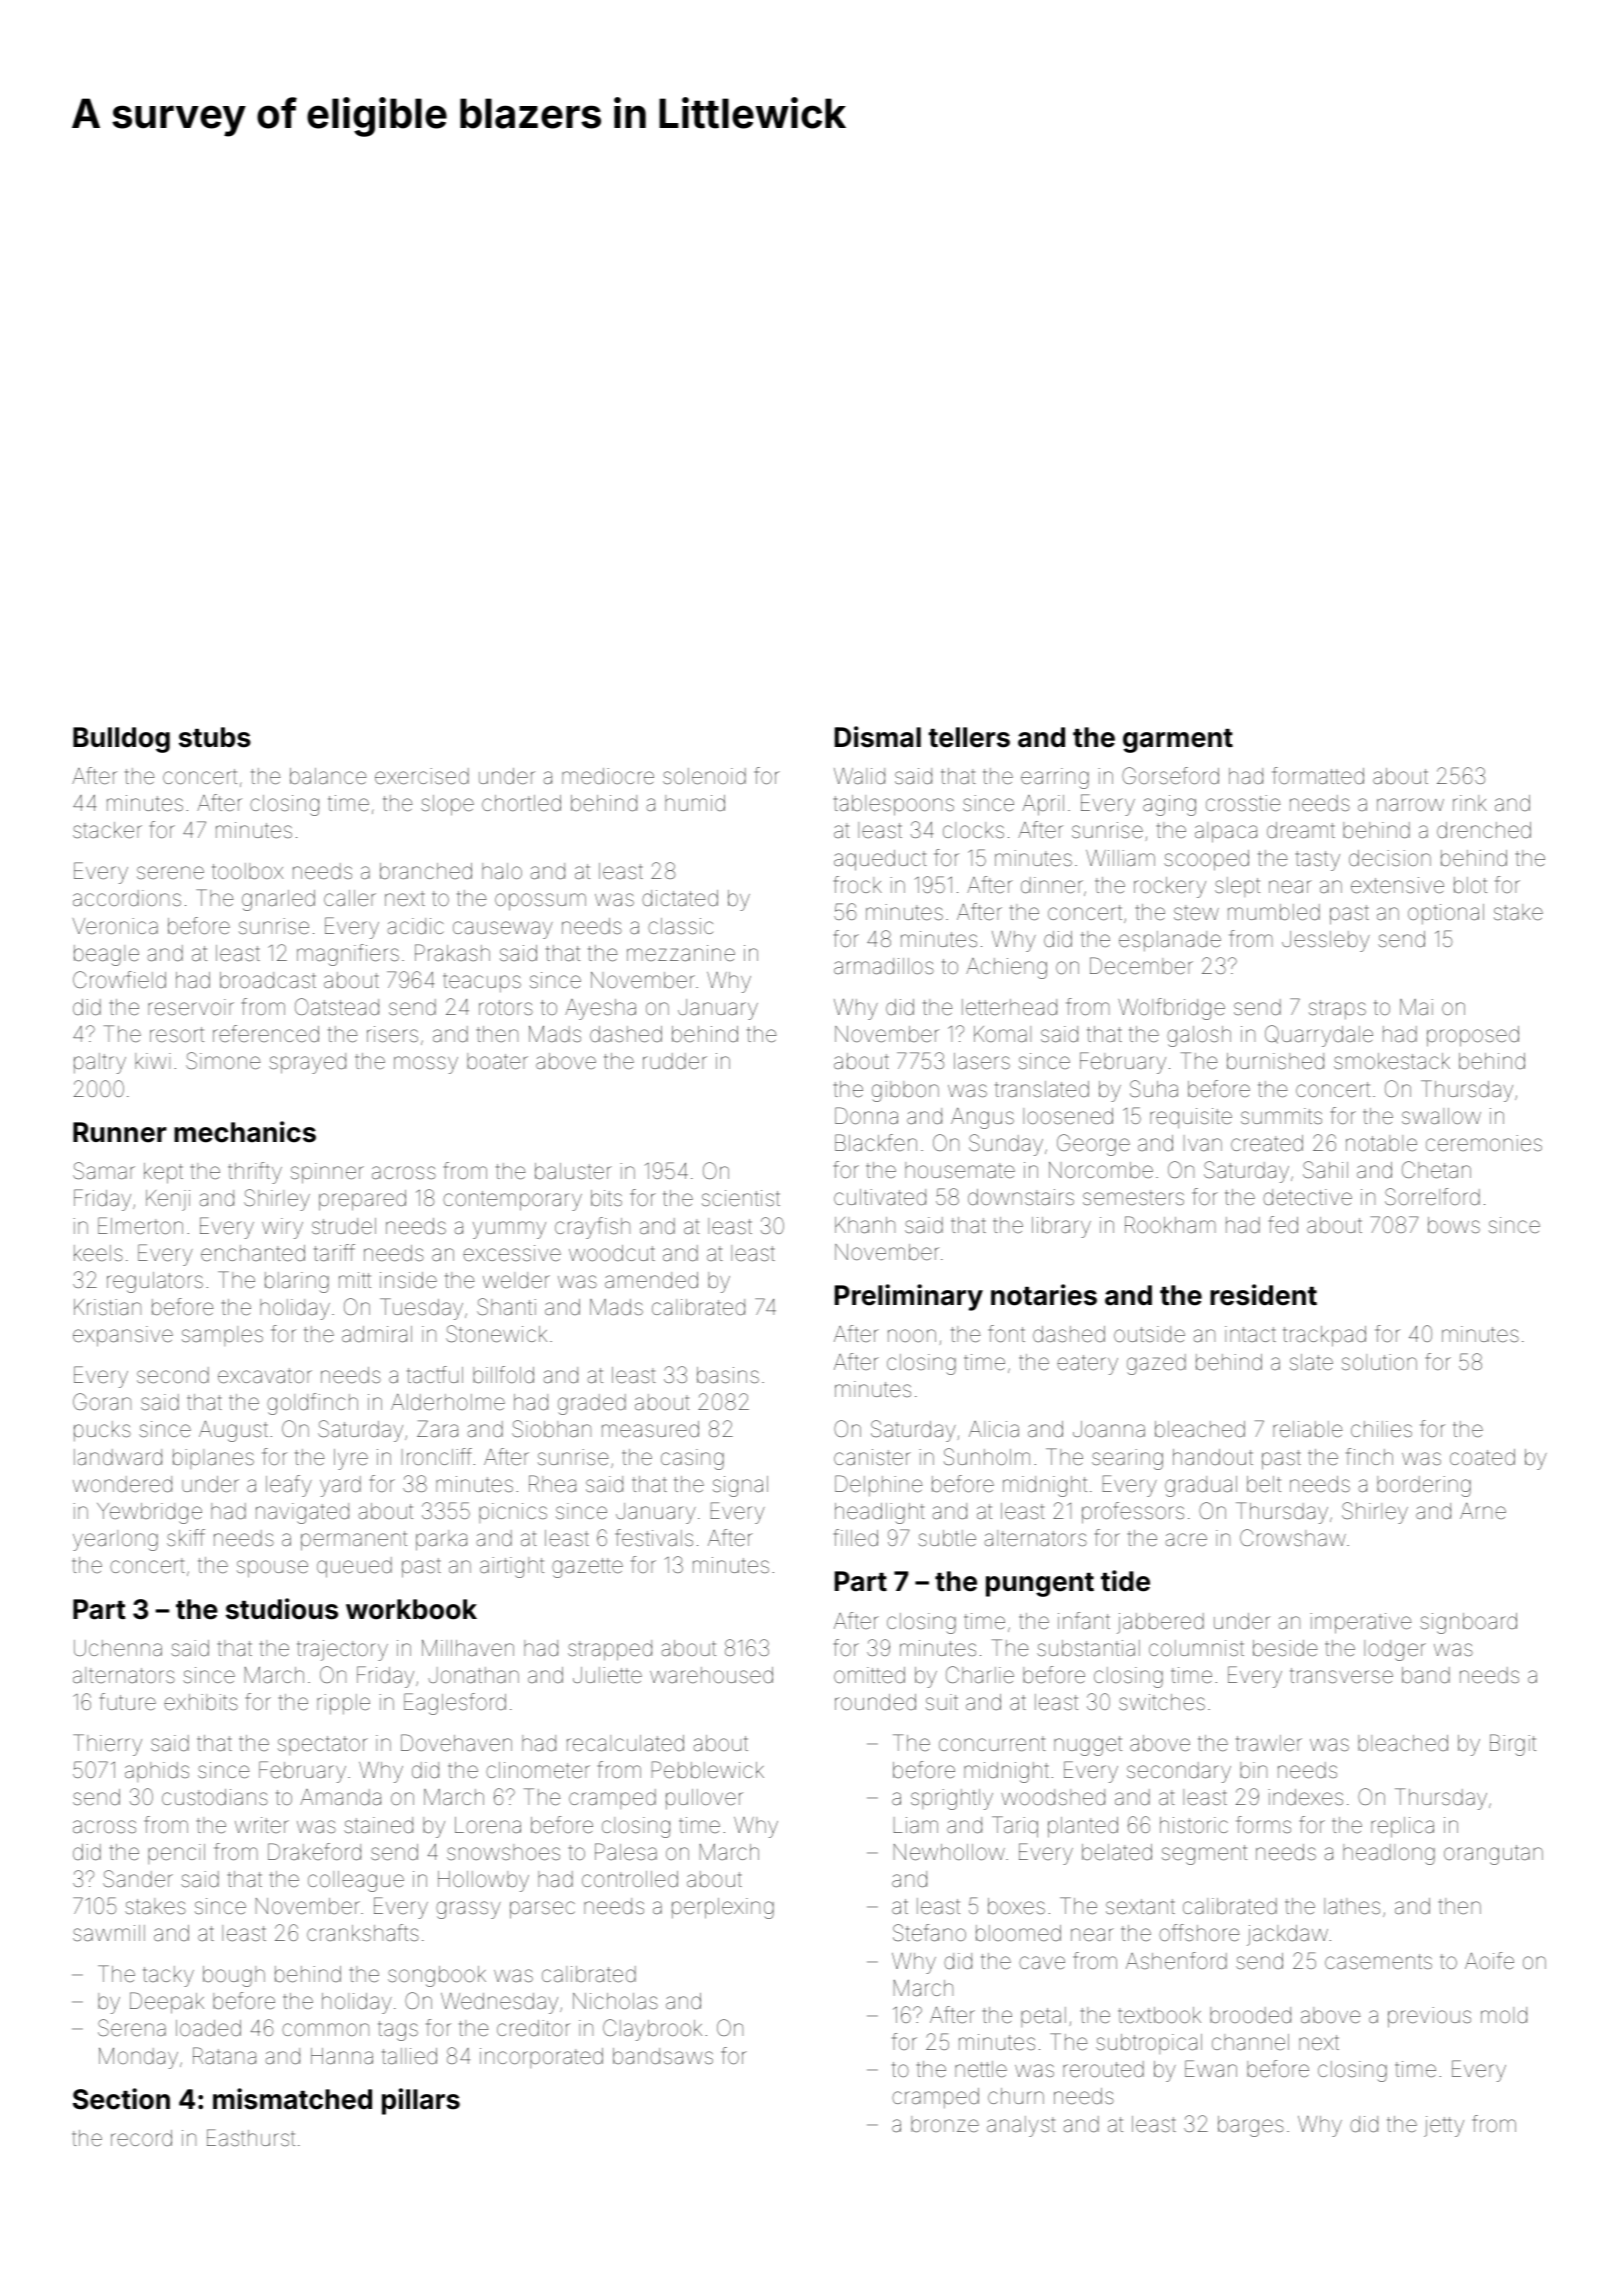 Image resolution: width=1620 pixels, height=2292 pixels. What do you see at coordinates (121, 740) in the document?
I see `Bulldog` at bounding box center [121, 740].
